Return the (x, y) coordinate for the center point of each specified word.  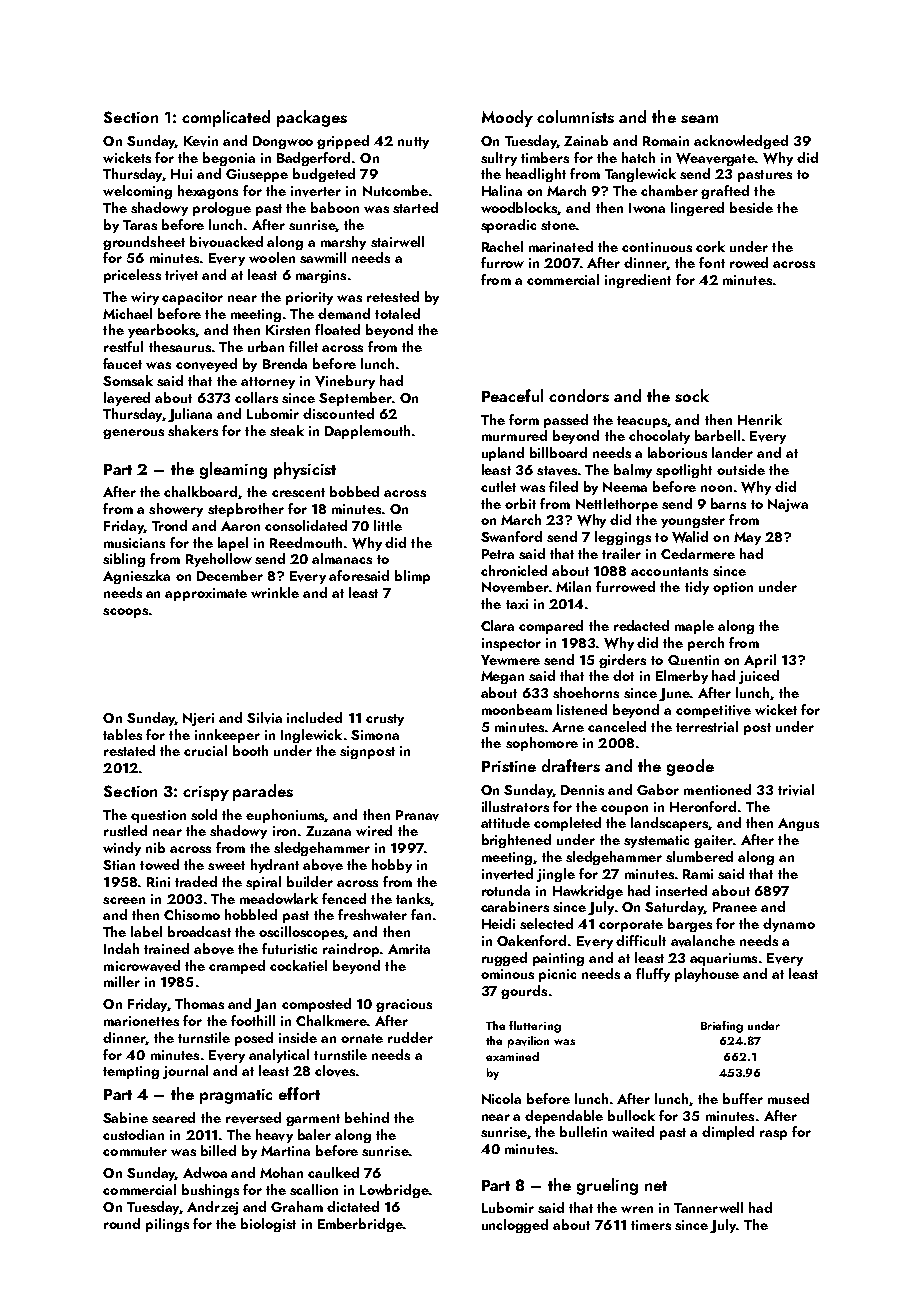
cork (710, 246)
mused (788, 1098)
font (712, 262)
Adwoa (205, 1172)
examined (512, 1056)
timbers (545, 157)
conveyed (206, 365)
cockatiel (298, 965)
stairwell (397, 241)
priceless (132, 276)
